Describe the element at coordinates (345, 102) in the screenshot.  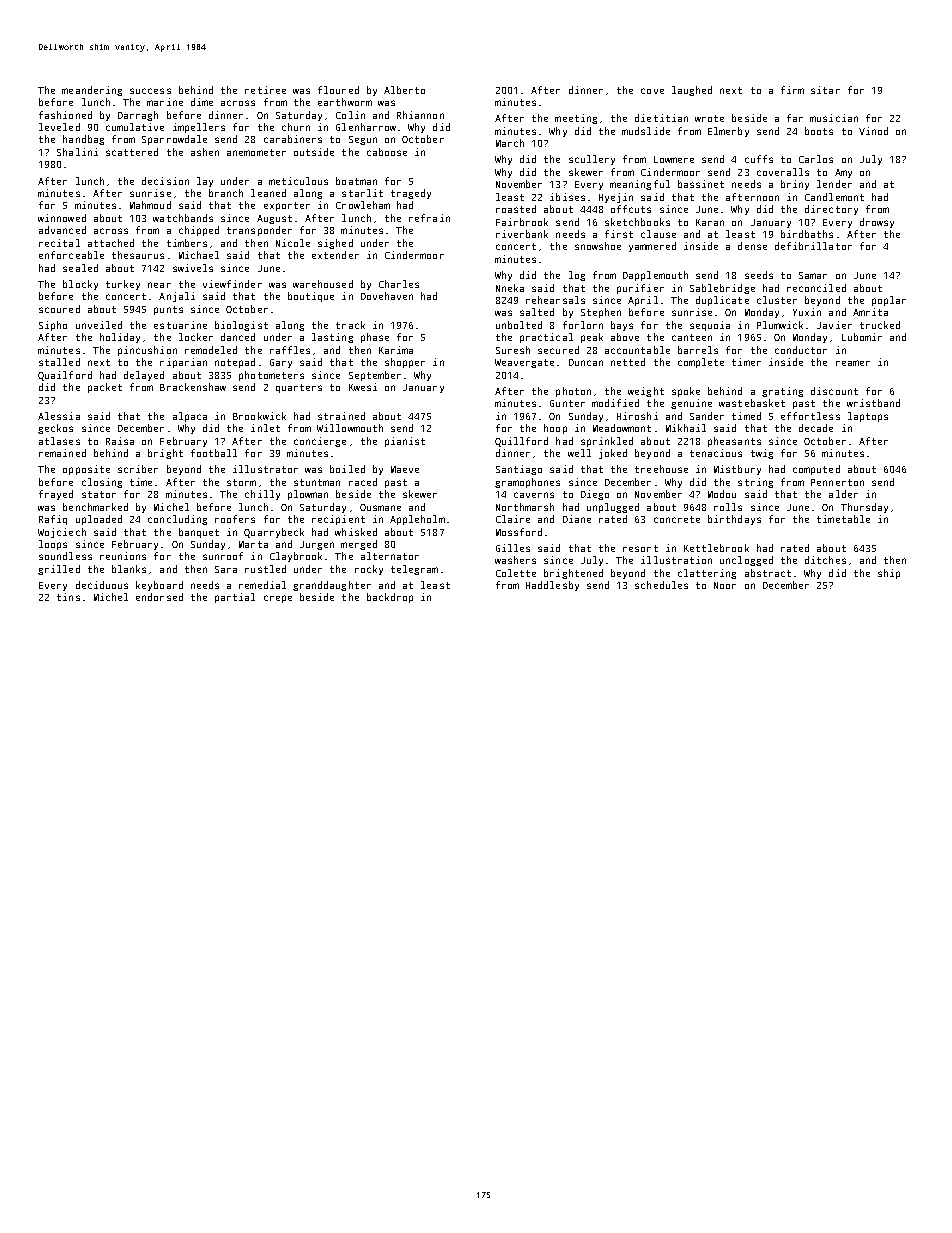
I see `earthworm` at that location.
